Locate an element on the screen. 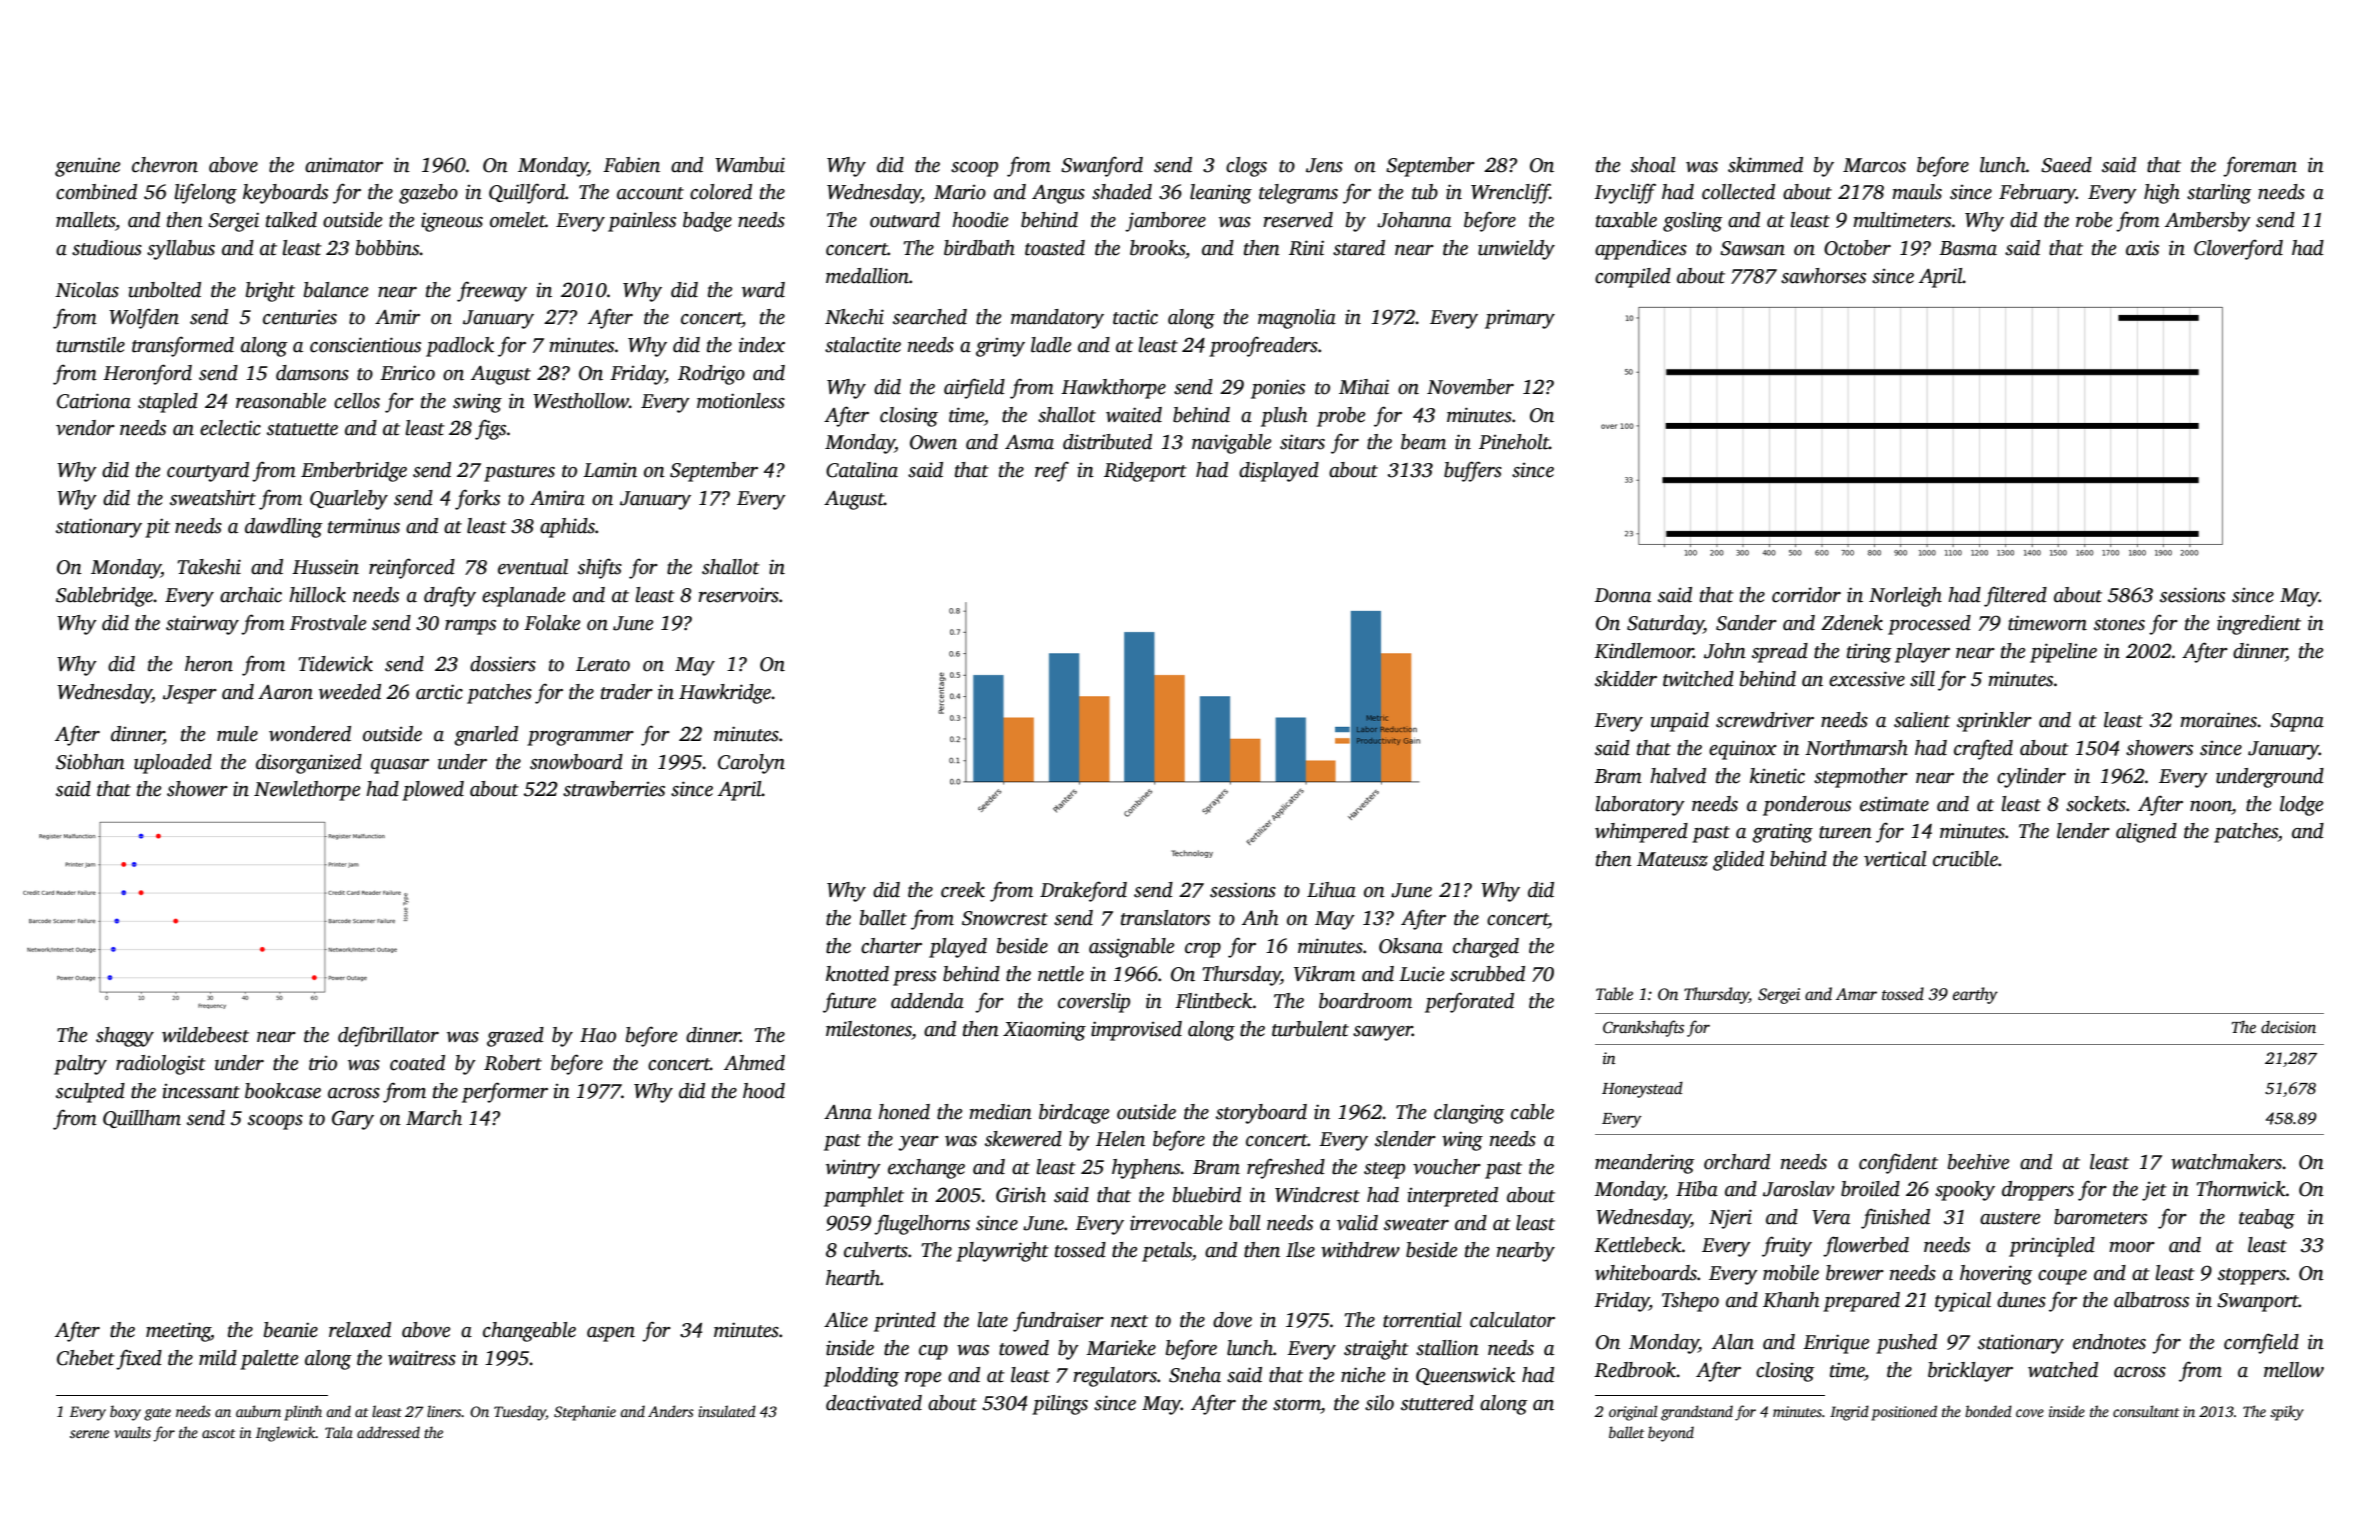 The height and width of the screenshot is (1540, 2380). scrubbed is located at coordinates (1487, 974).
